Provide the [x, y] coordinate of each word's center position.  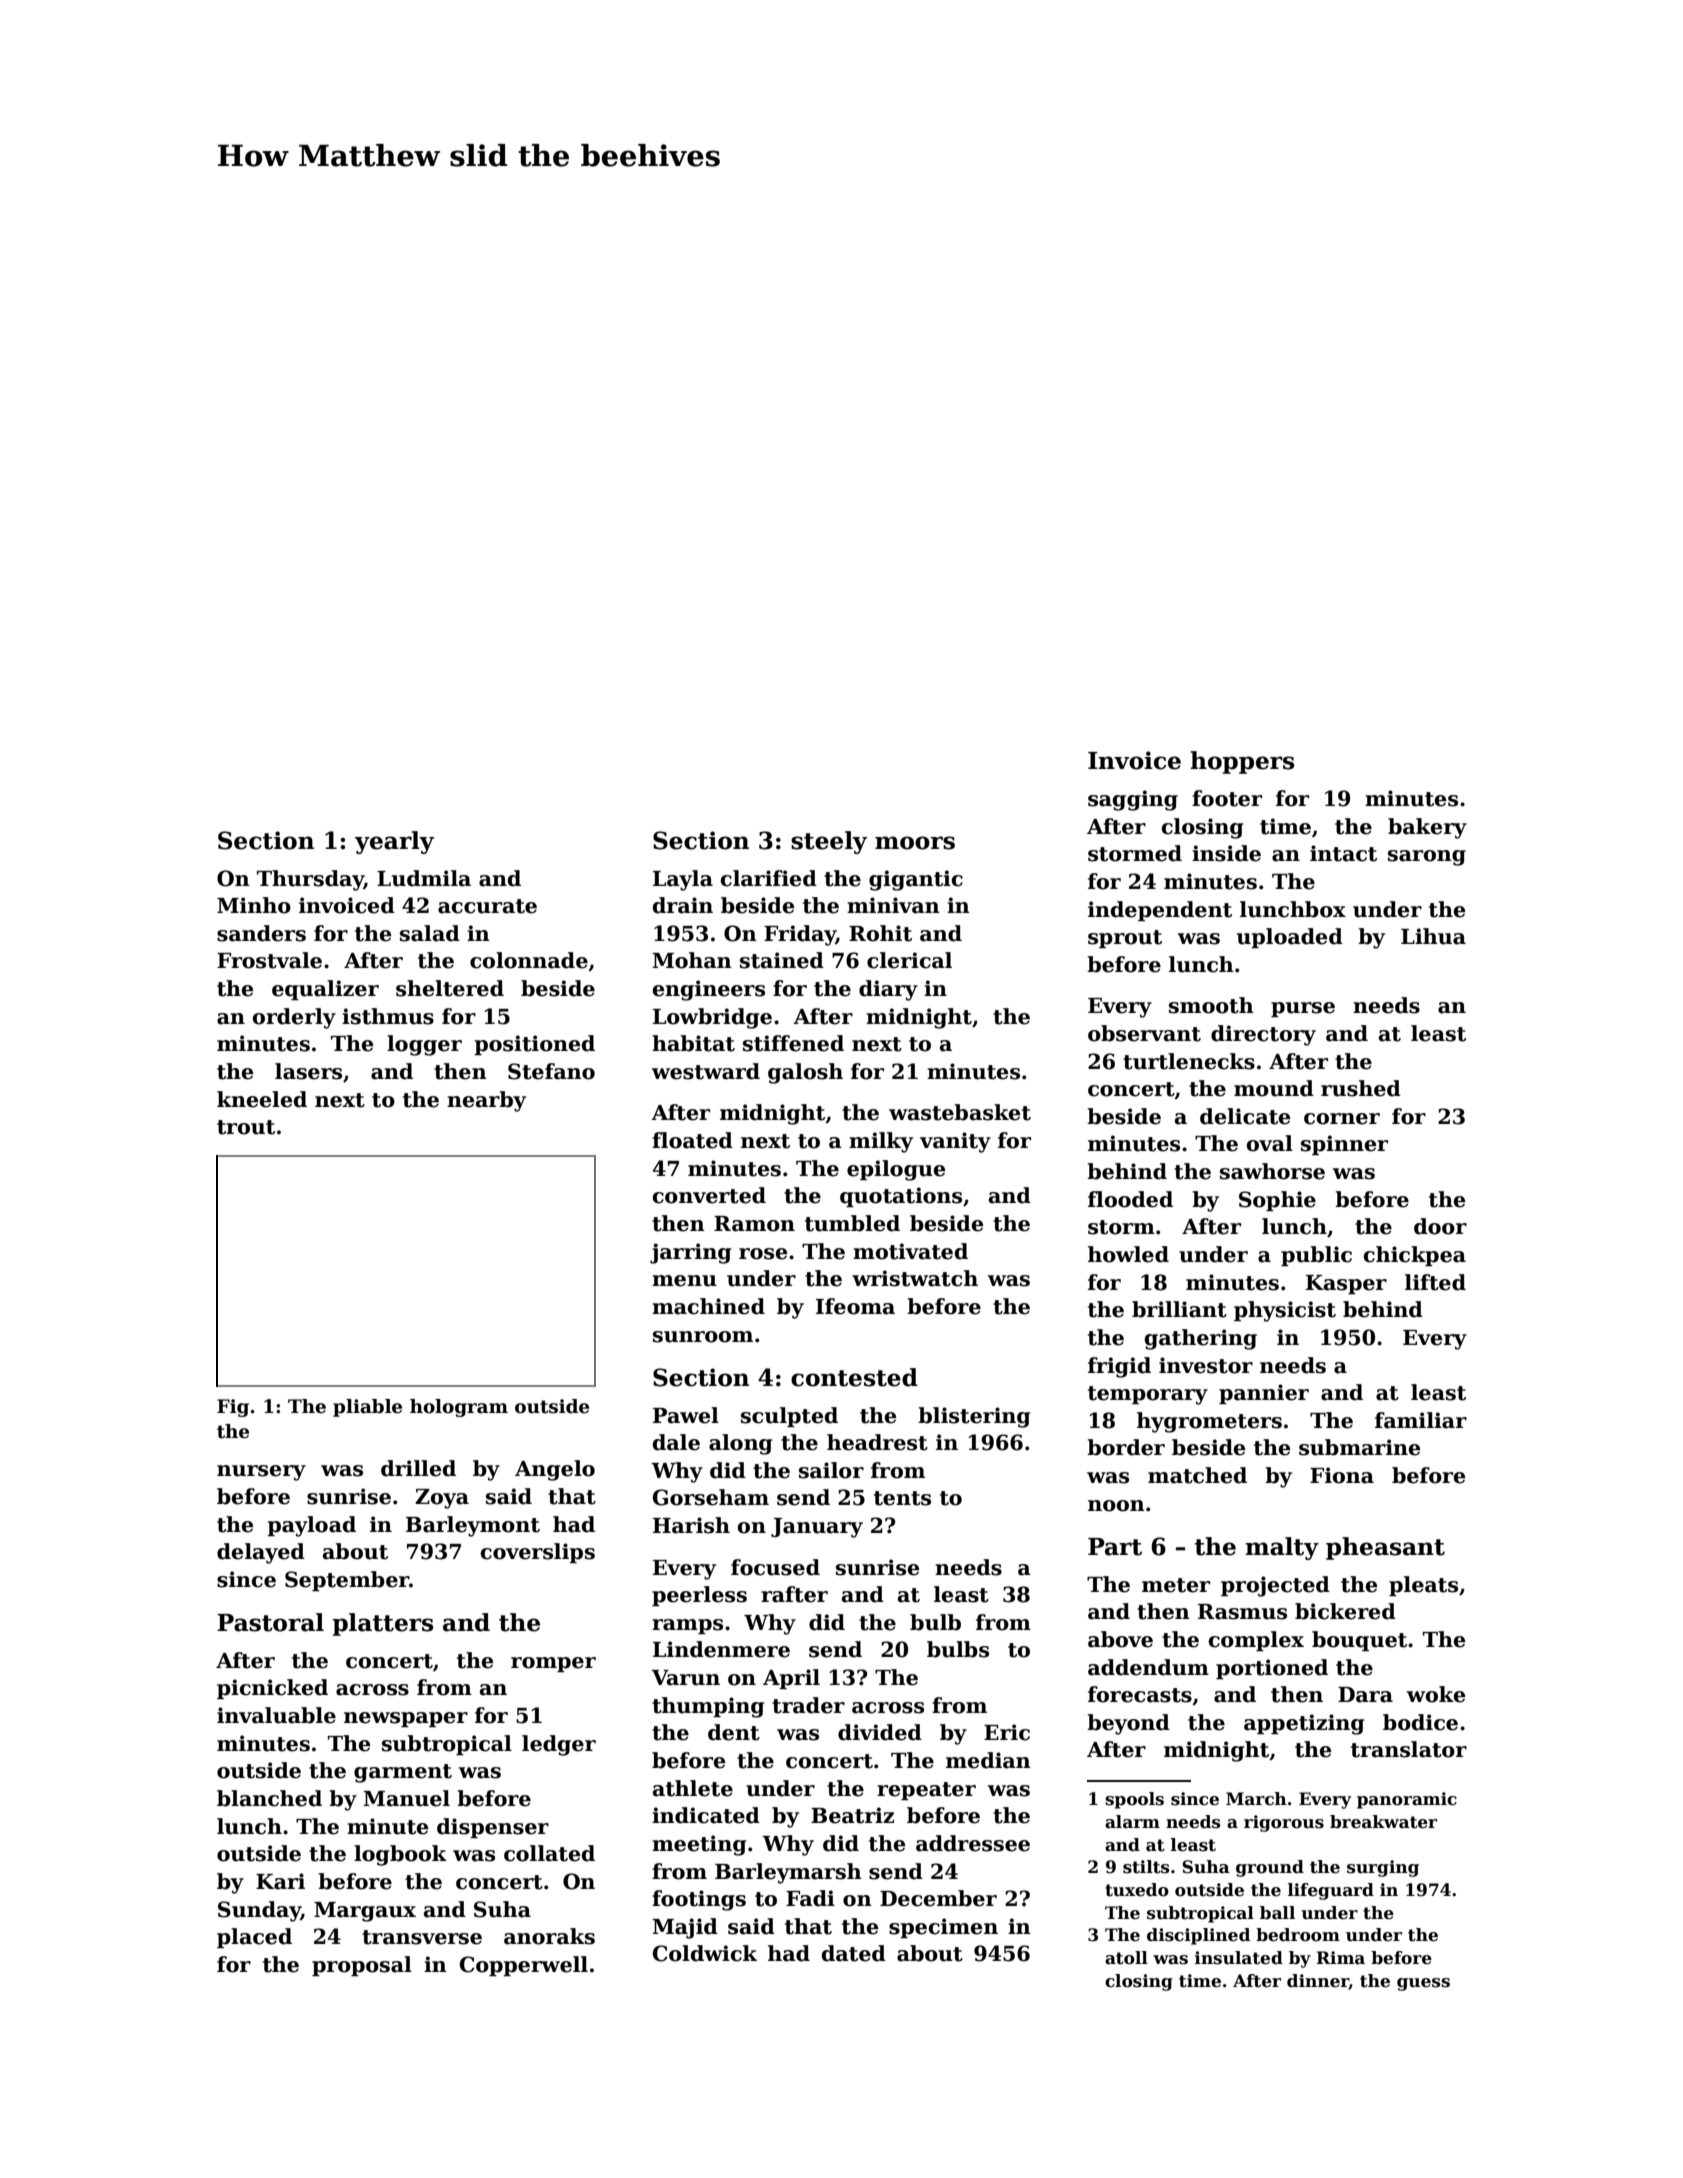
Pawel [686, 1415]
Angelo [555, 1470]
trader [808, 1705]
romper [553, 1664]
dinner [1318, 1981]
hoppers [1242, 762]
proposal [362, 1966]
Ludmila [424, 878]
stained [782, 960]
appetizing [1304, 1724]
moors [915, 843]
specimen [943, 1928]
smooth [1211, 1005]
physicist [1285, 1311]
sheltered [450, 988]
